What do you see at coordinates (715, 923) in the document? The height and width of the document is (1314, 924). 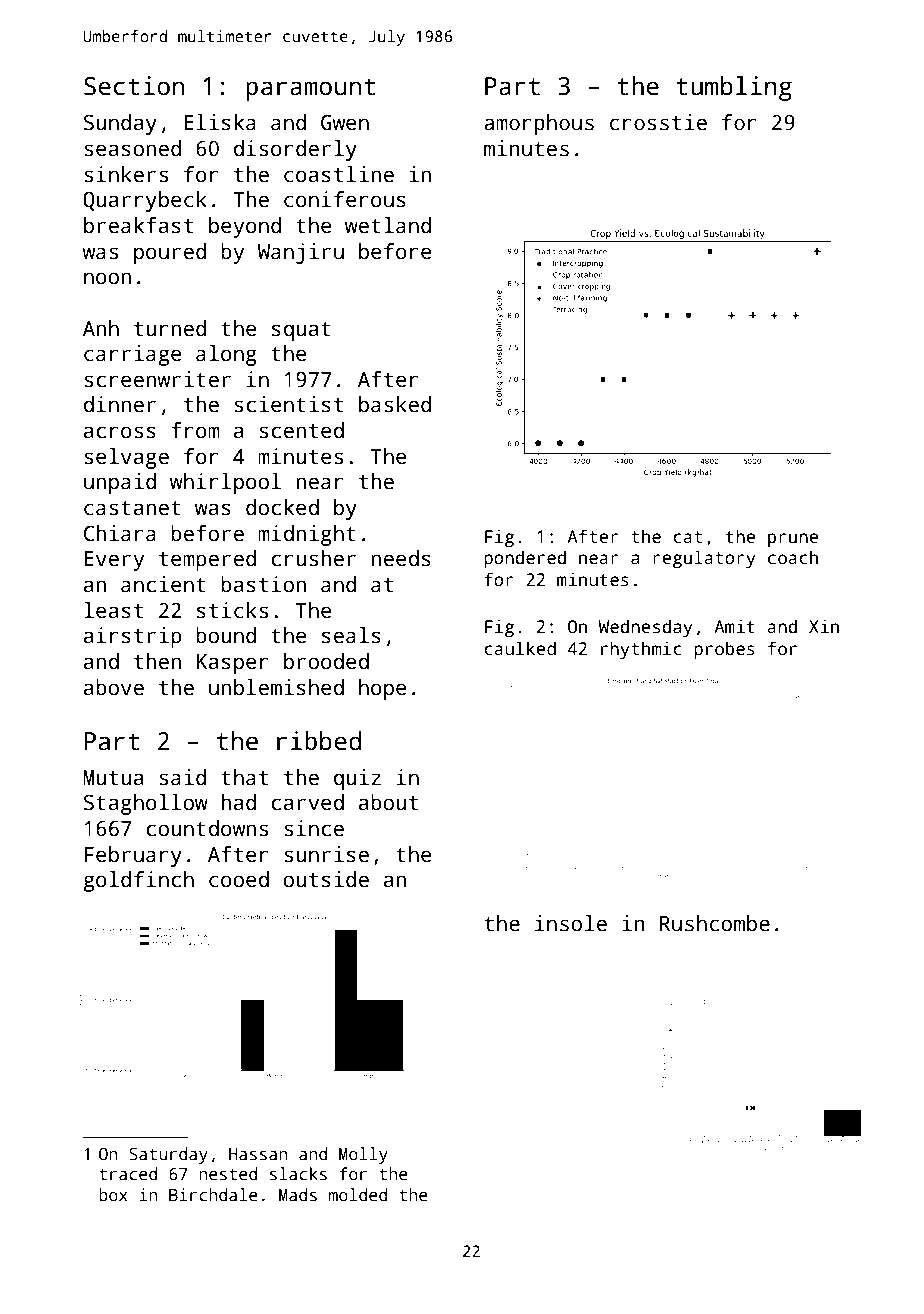 I see `Rushcombe` at bounding box center [715, 923].
